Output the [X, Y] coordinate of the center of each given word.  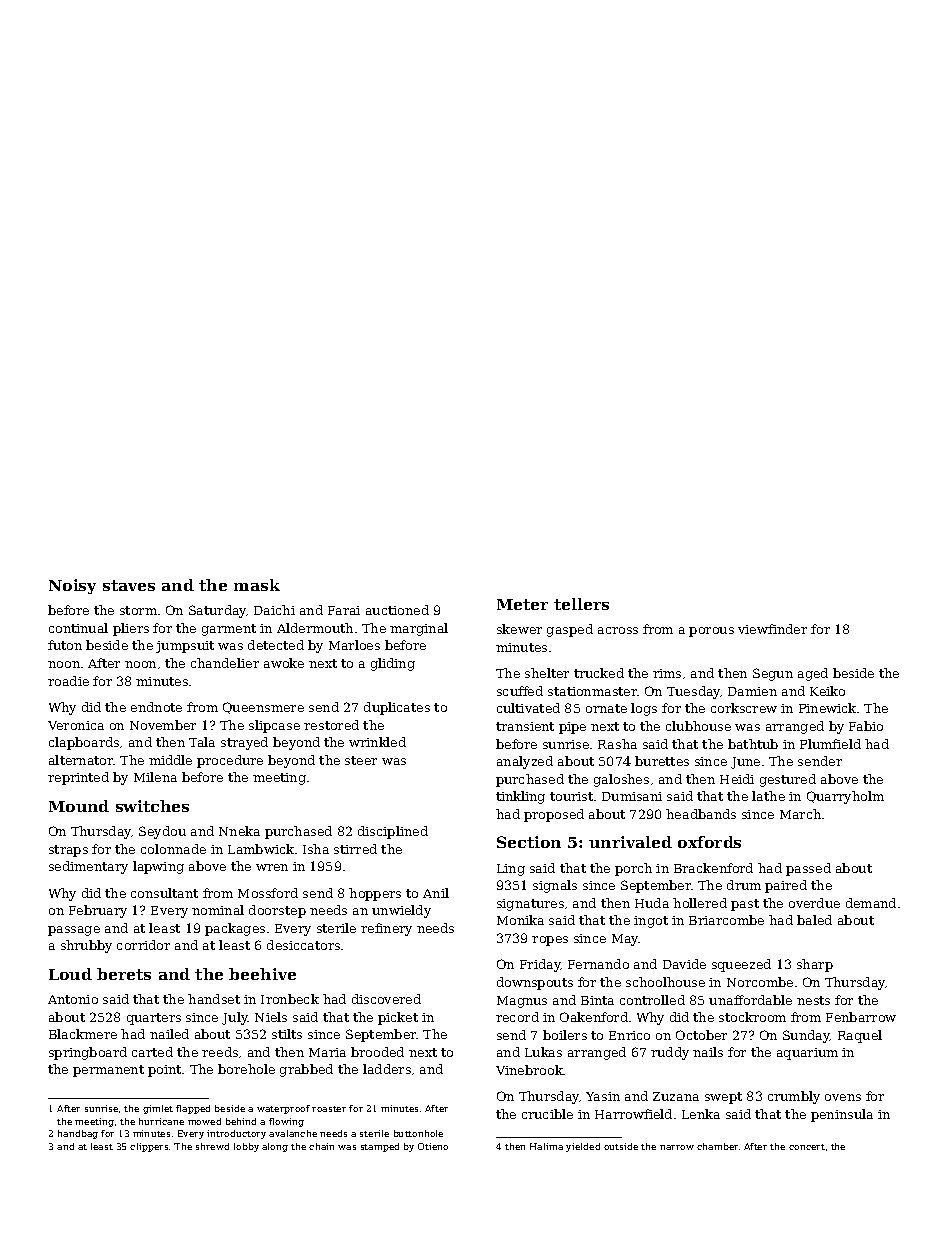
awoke [284, 663]
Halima [546, 1146]
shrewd [212, 1146]
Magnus [522, 1002]
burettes [662, 761]
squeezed [741, 965]
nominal [218, 910]
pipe [572, 728]
